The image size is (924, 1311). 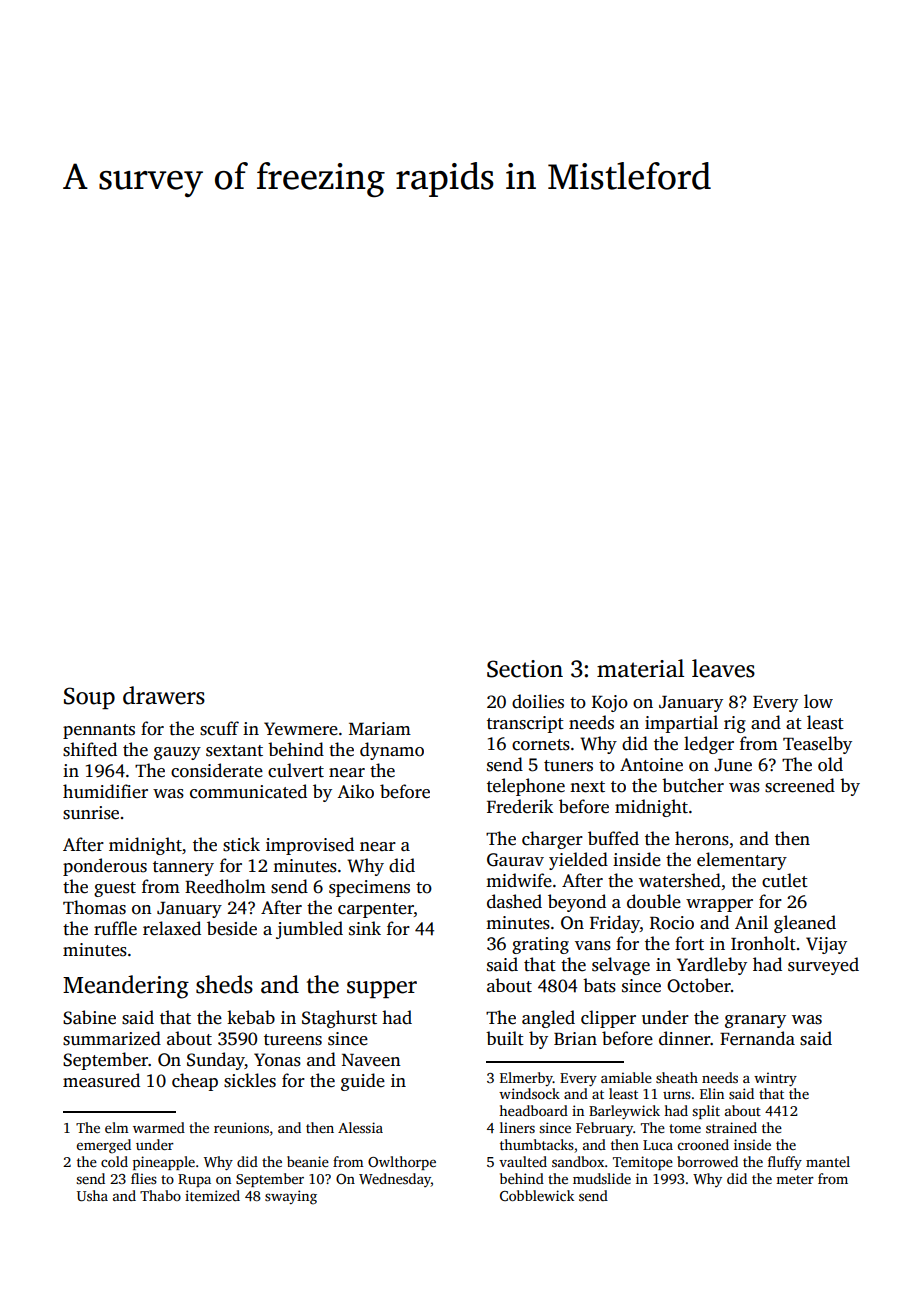 What do you see at coordinates (92, 1195) in the page?
I see `Usha` at bounding box center [92, 1195].
